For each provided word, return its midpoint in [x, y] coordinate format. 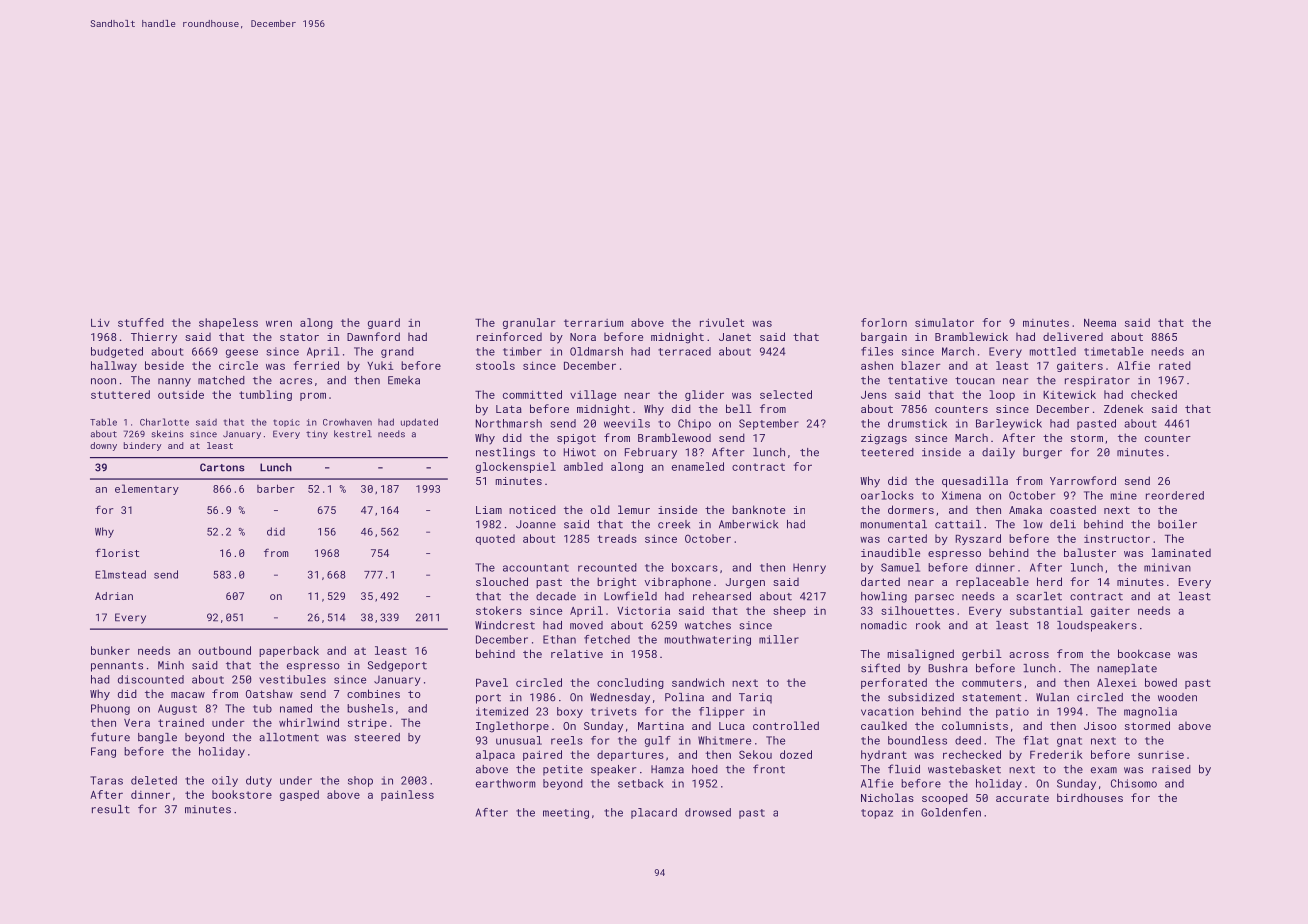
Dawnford [373, 336]
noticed [532, 509]
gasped [299, 795]
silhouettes [917, 610]
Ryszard [978, 539]
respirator [1097, 381]
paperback [289, 651]
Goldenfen [951, 812]
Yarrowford [1083, 480]
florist [117, 552]
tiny [317, 434]
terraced [684, 351]
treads [617, 538]
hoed [705, 769]
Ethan [559, 639]
